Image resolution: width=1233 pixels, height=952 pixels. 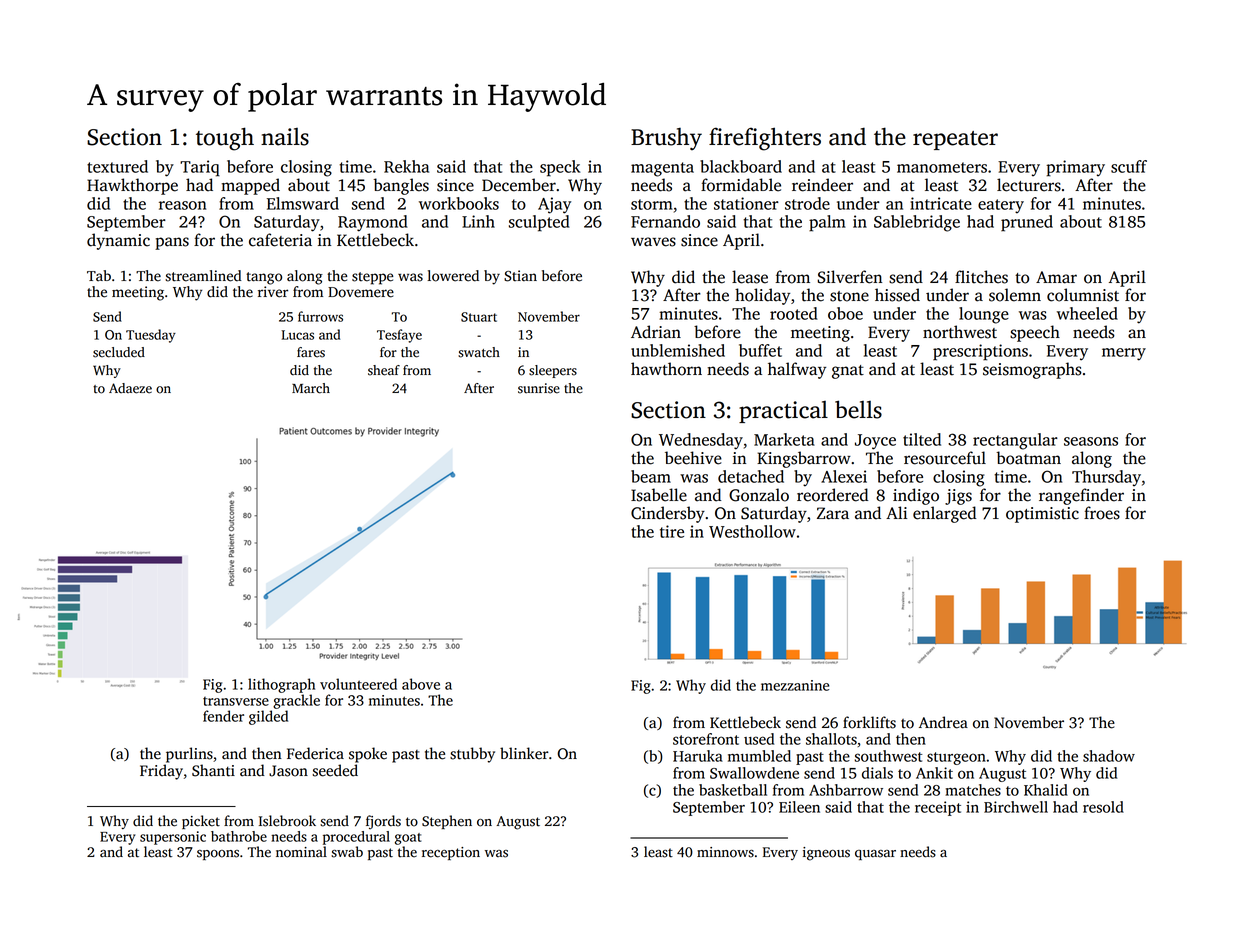 I want to click on tire, so click(x=672, y=531).
